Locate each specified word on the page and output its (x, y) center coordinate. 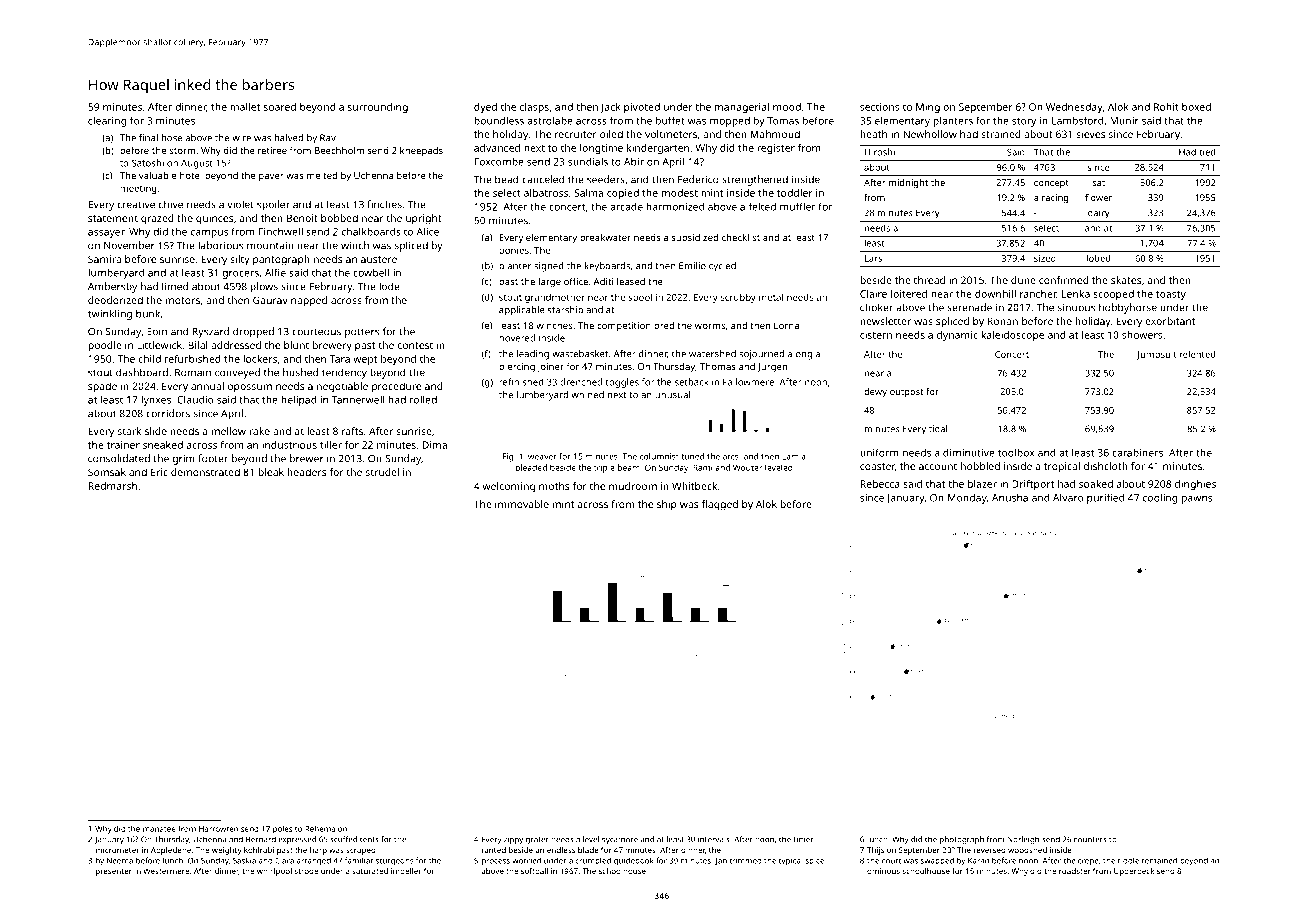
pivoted (642, 108)
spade (102, 387)
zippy (513, 840)
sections (879, 107)
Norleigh (1023, 840)
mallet (245, 107)
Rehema (320, 829)
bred (664, 325)
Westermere (166, 871)
